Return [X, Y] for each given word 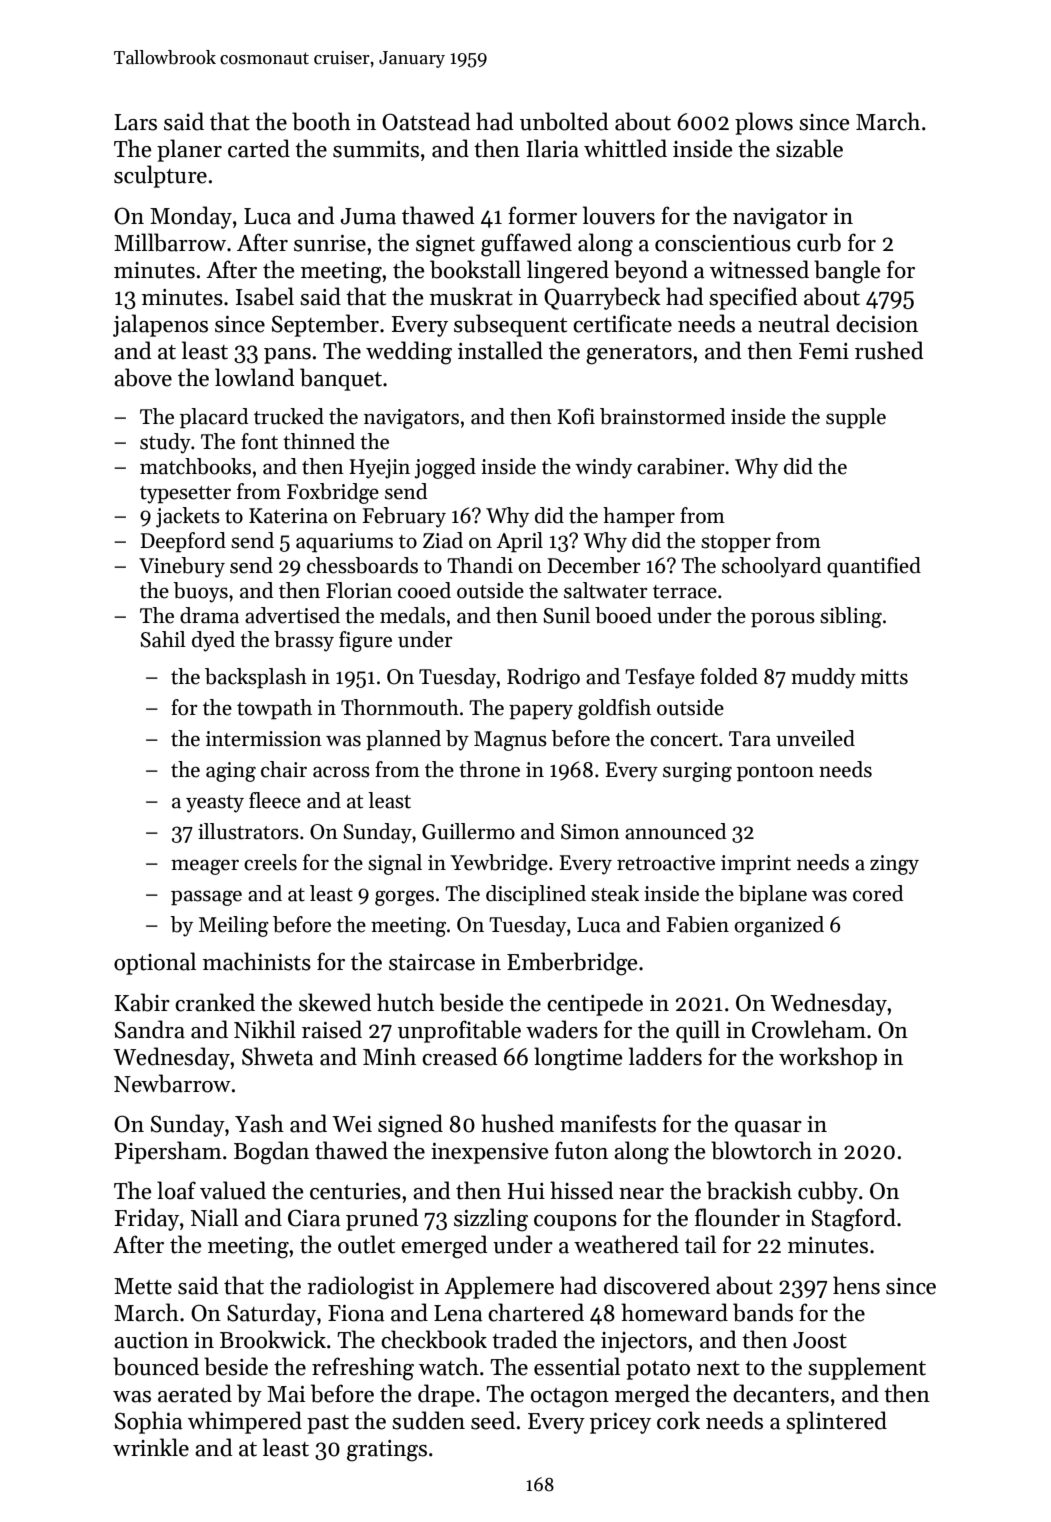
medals [412, 615]
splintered [836, 1422]
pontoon [775, 773]
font [259, 441]
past [328, 1424]
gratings [387, 1451]
